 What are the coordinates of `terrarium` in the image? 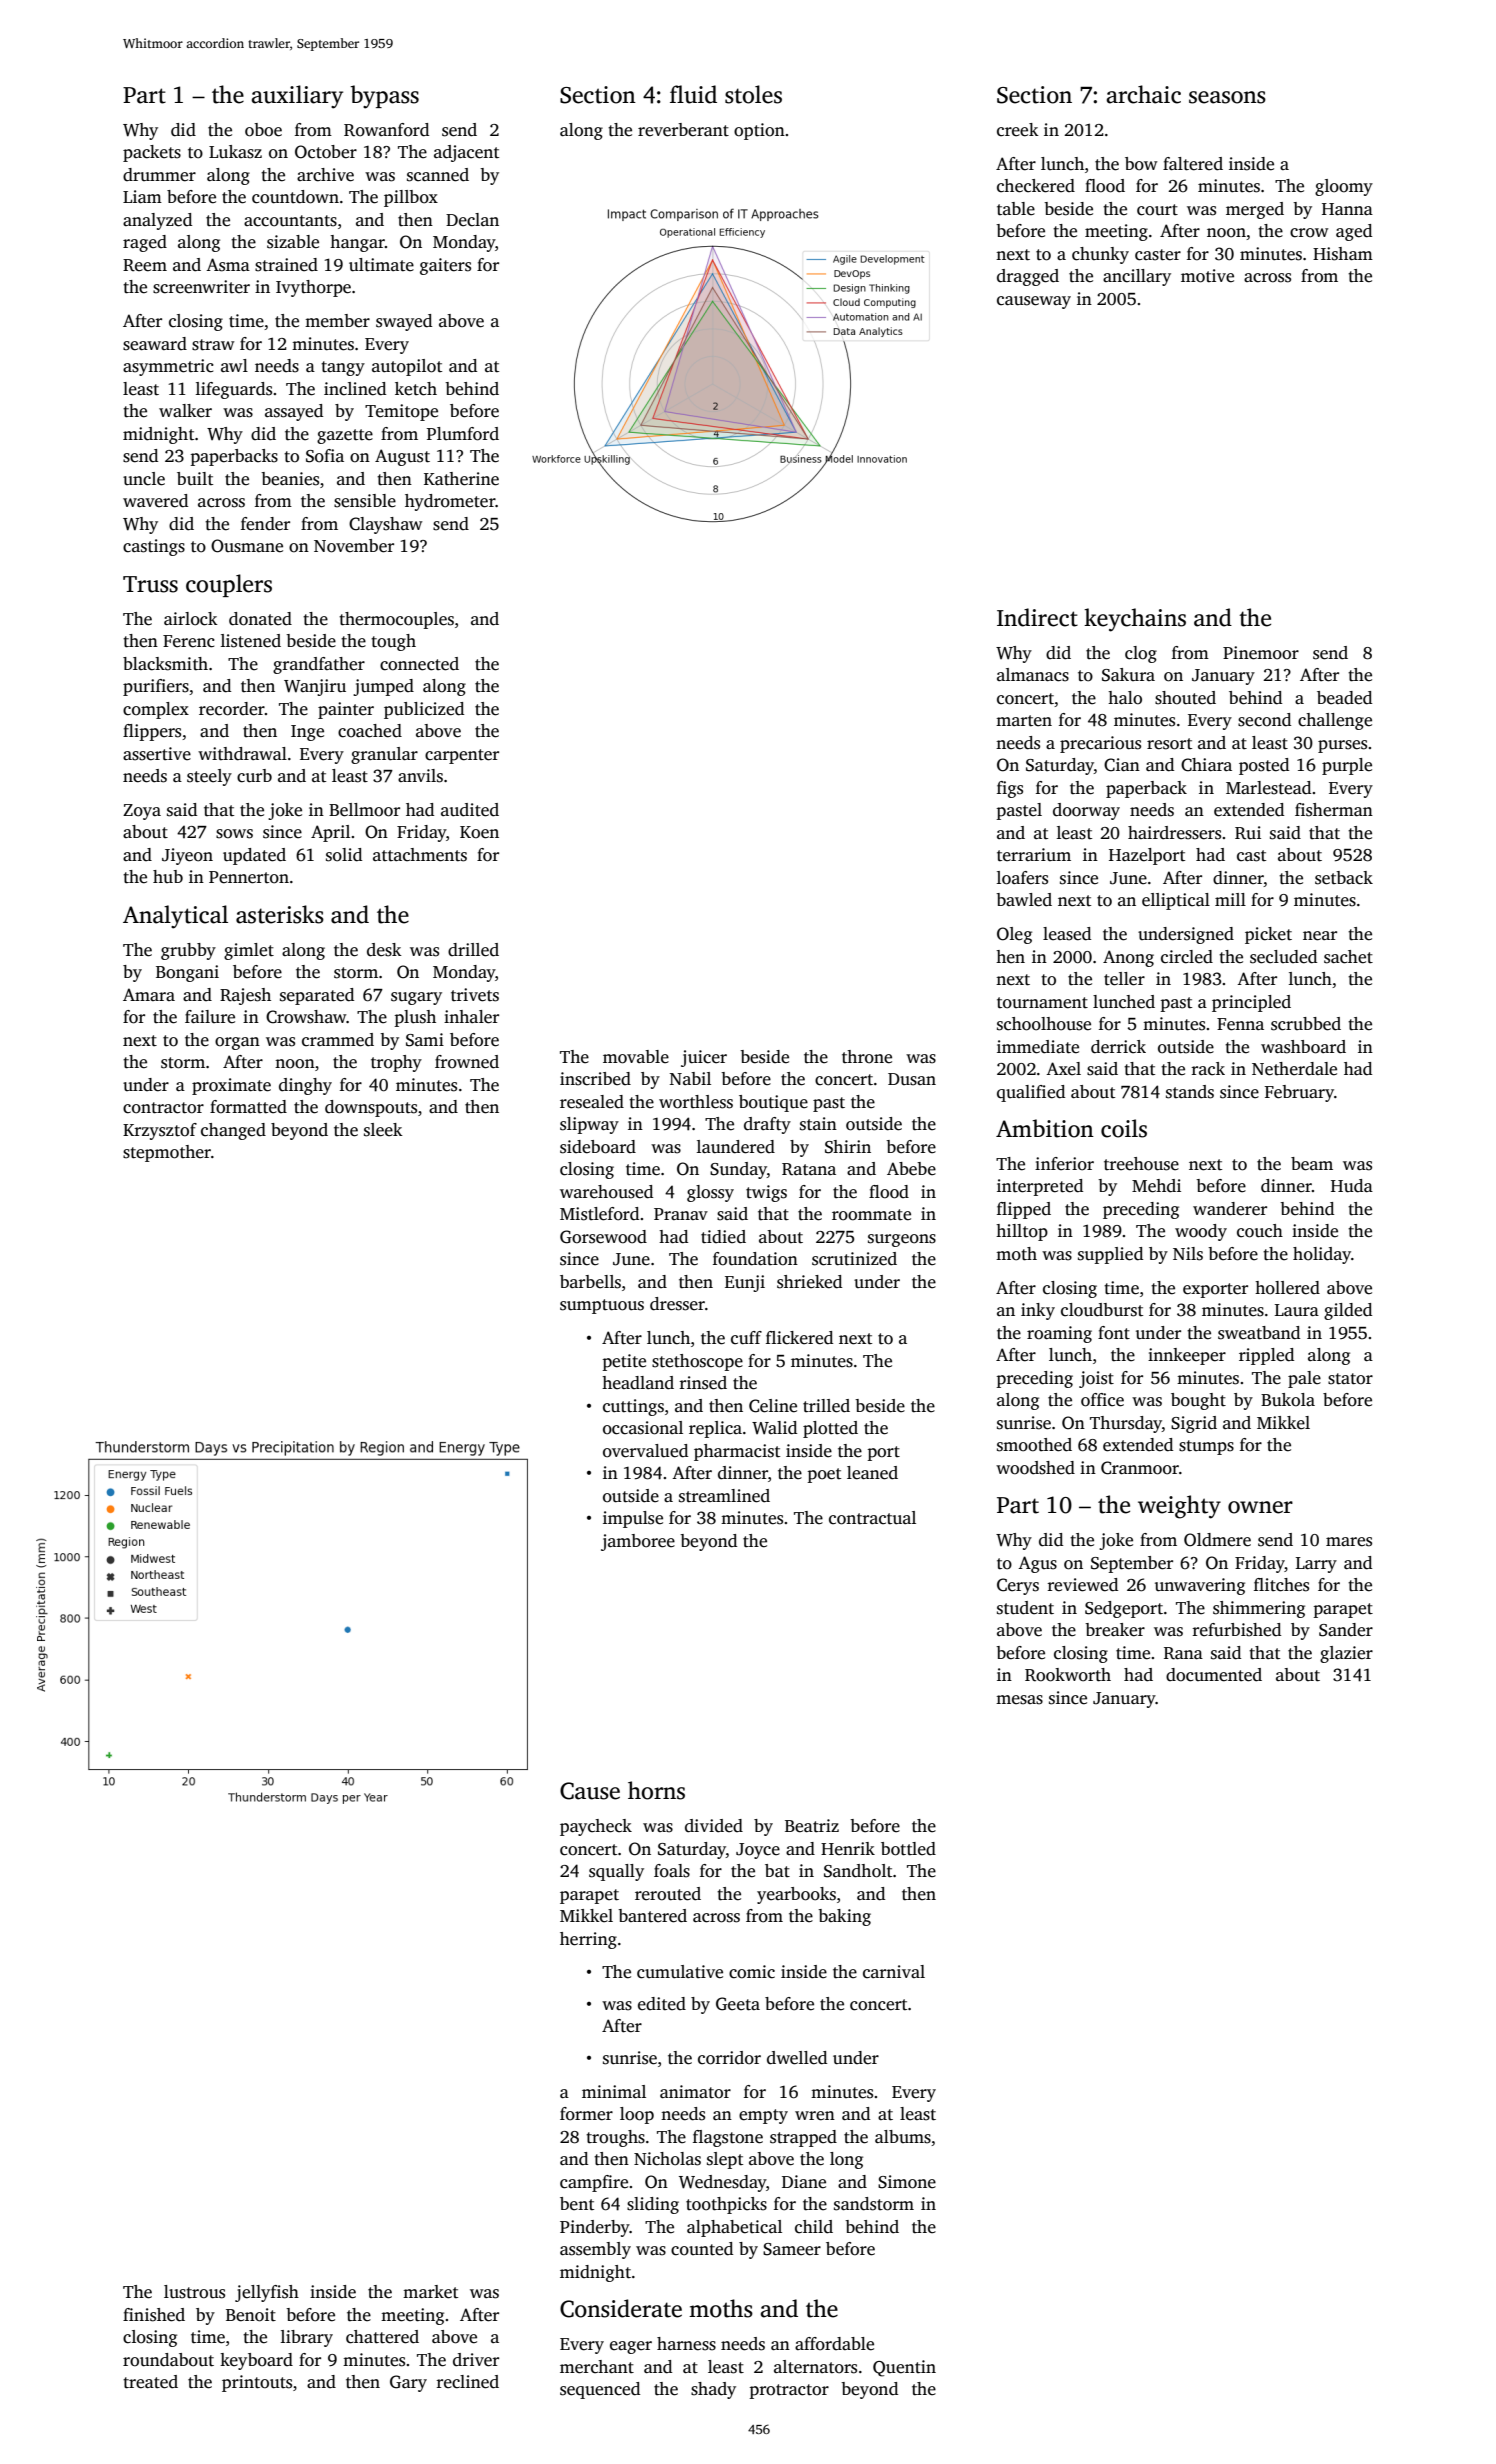 It's located at (1034, 855).
